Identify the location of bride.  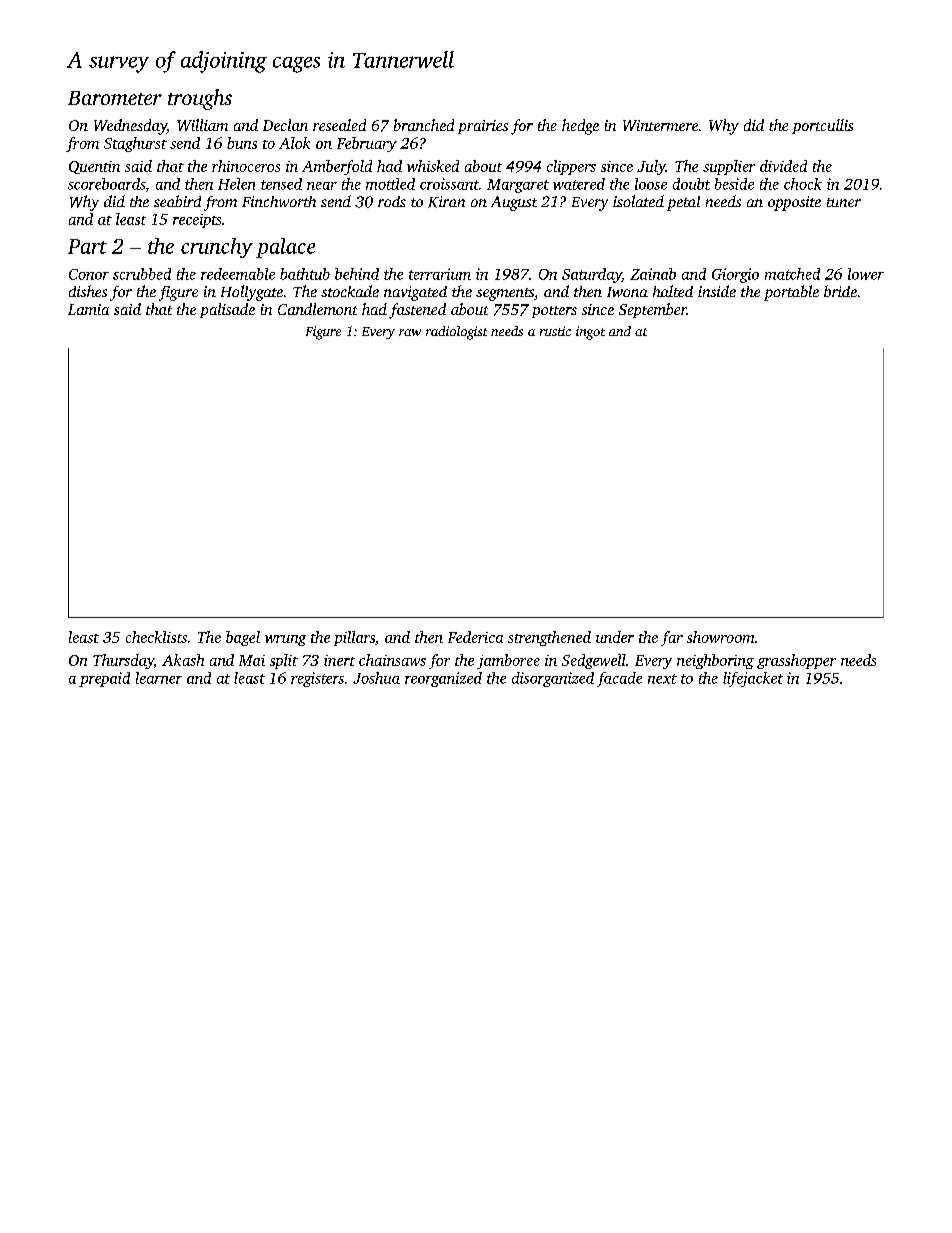
(840, 291).
